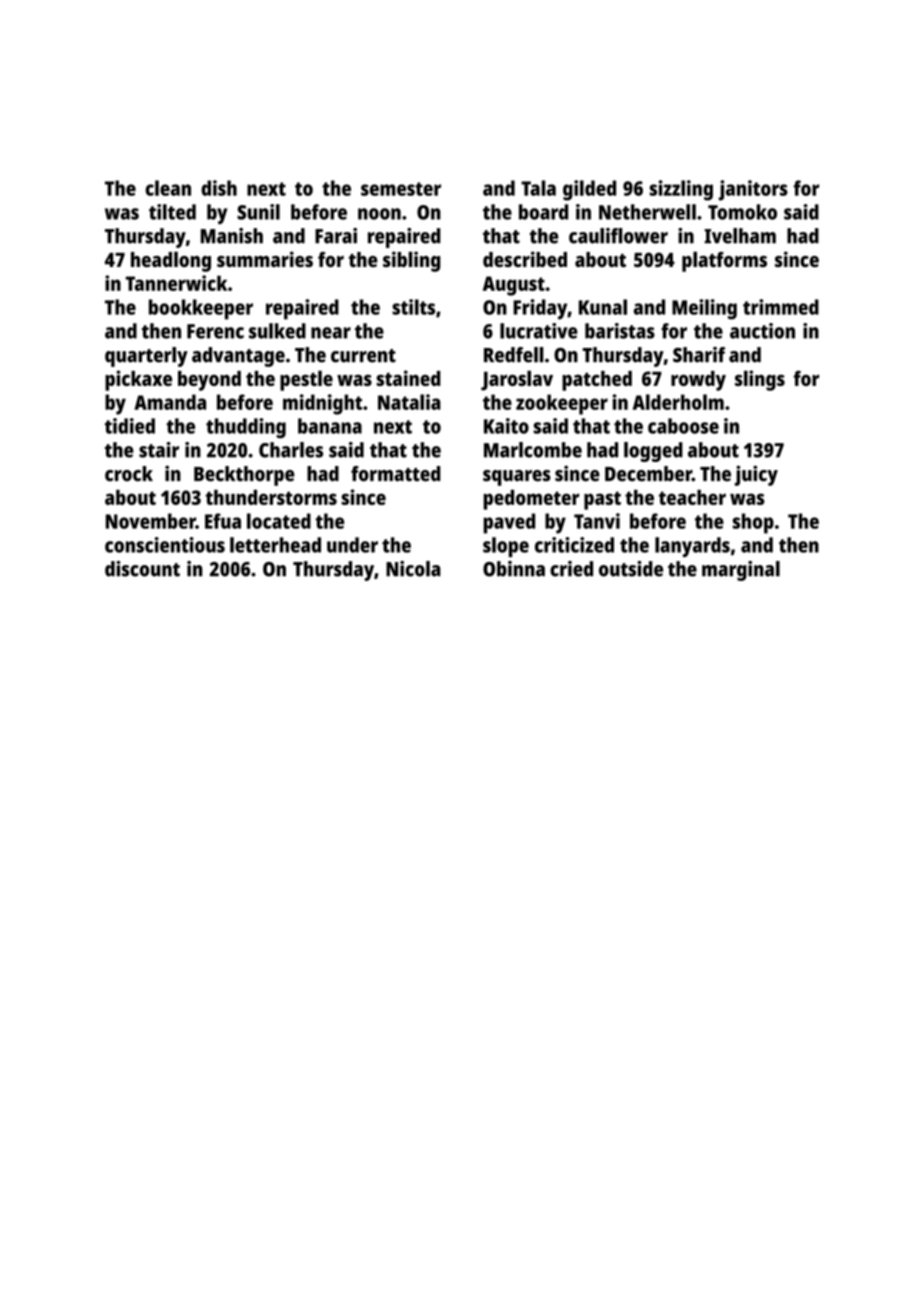  I want to click on discount, so click(142, 569).
